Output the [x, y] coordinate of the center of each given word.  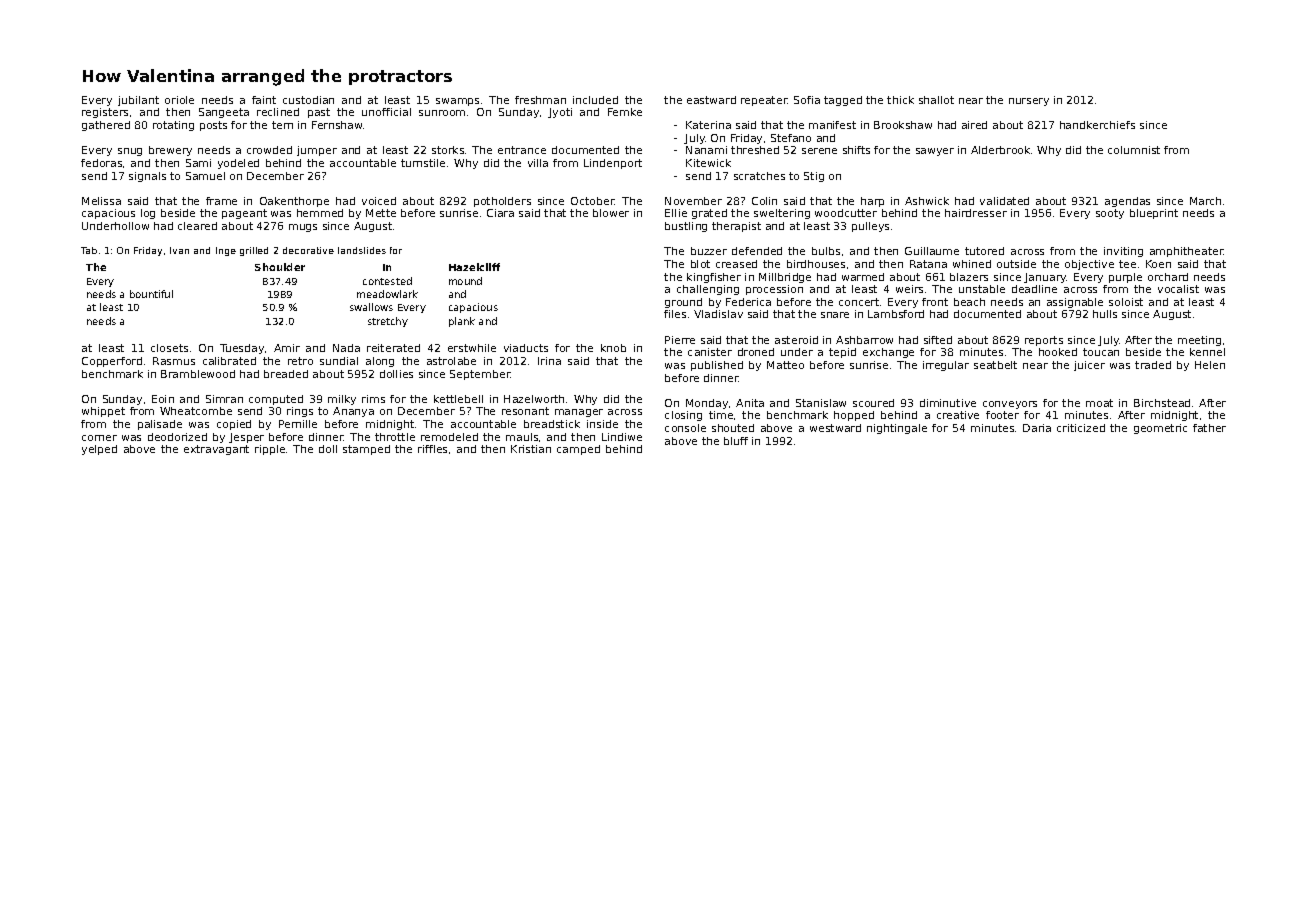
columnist [1134, 150]
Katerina [708, 125]
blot [700, 264]
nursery [1029, 102]
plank [462, 322]
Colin [764, 201]
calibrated [229, 361]
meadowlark [387, 294]
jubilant [138, 101]
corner [99, 438]
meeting [1199, 341]
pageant [244, 214]
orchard [1168, 277]
